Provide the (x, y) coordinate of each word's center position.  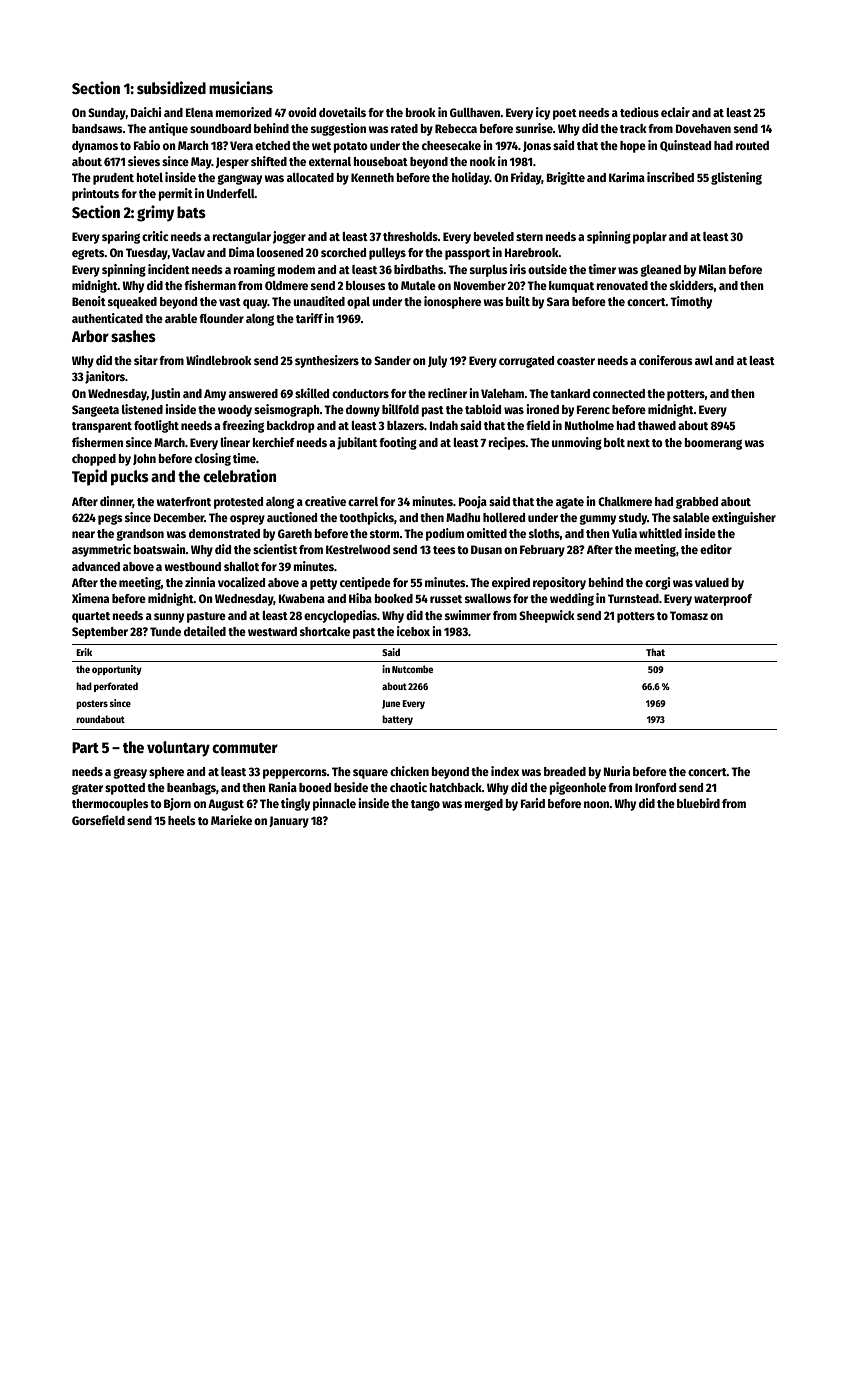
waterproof (723, 600)
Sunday (107, 114)
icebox (413, 631)
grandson (140, 535)
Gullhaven (475, 112)
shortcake (325, 631)
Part (85, 747)
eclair (675, 112)
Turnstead (633, 598)
